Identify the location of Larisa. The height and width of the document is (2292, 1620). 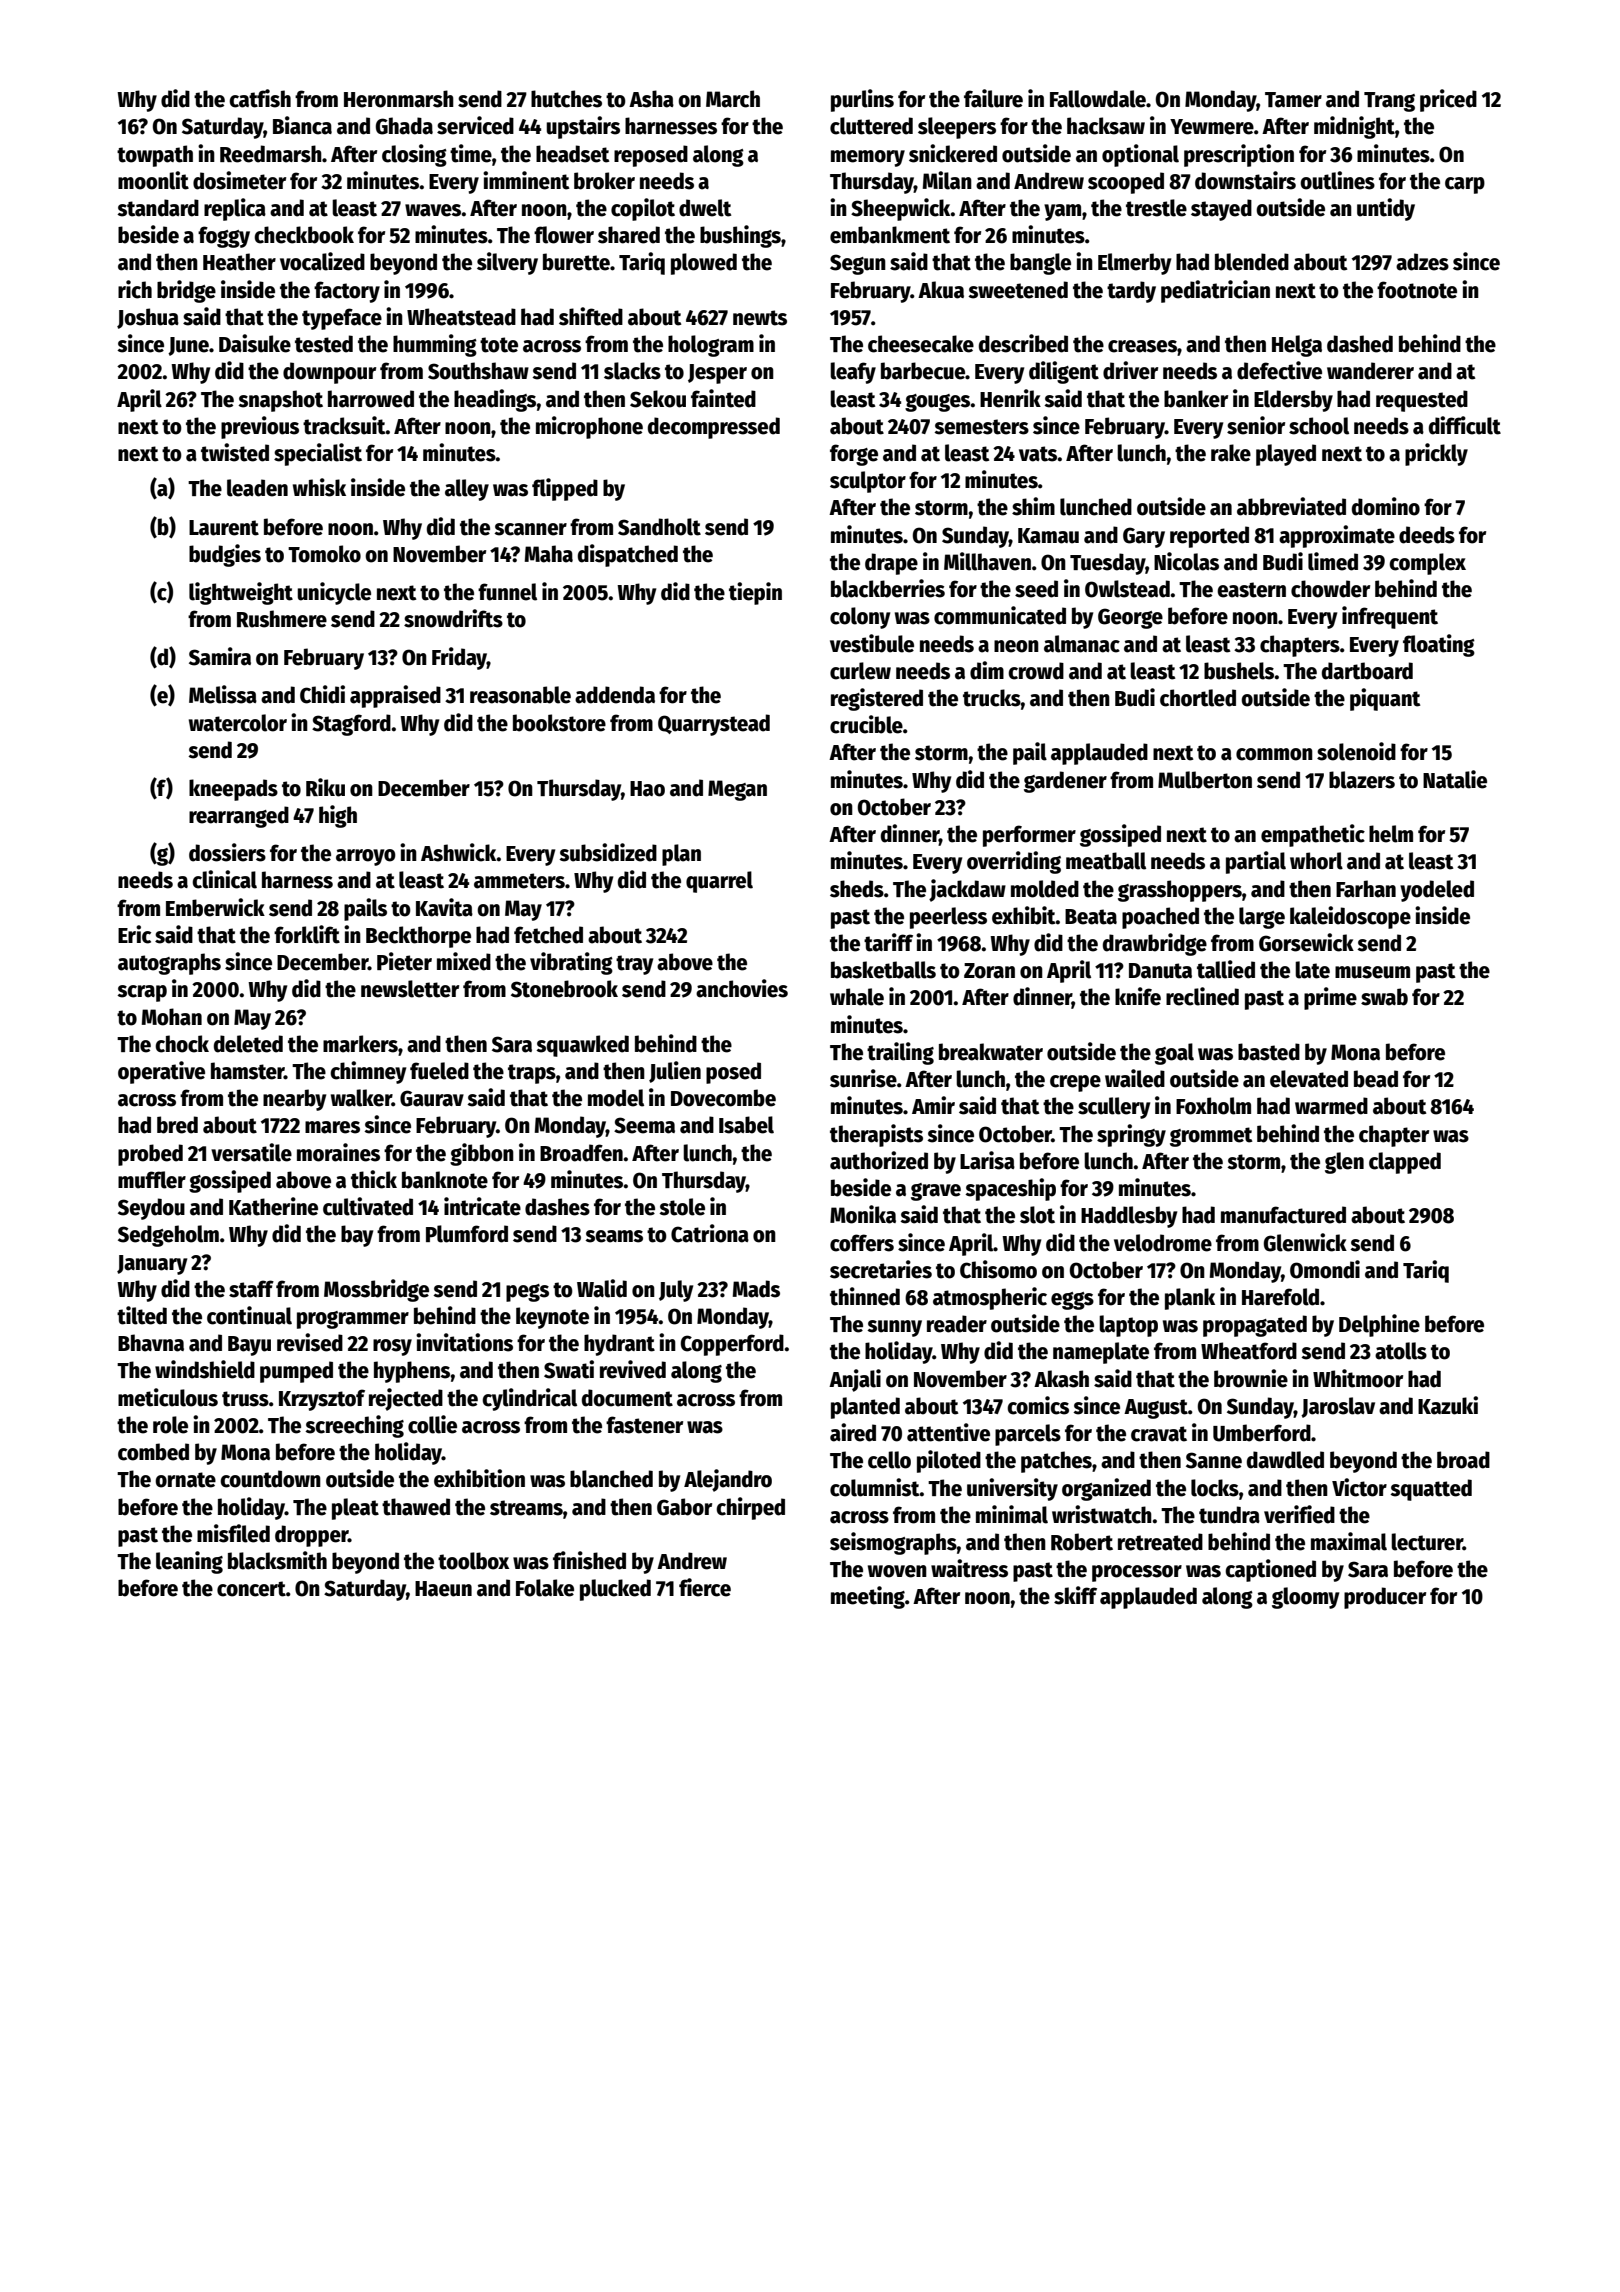
(987, 1160).
